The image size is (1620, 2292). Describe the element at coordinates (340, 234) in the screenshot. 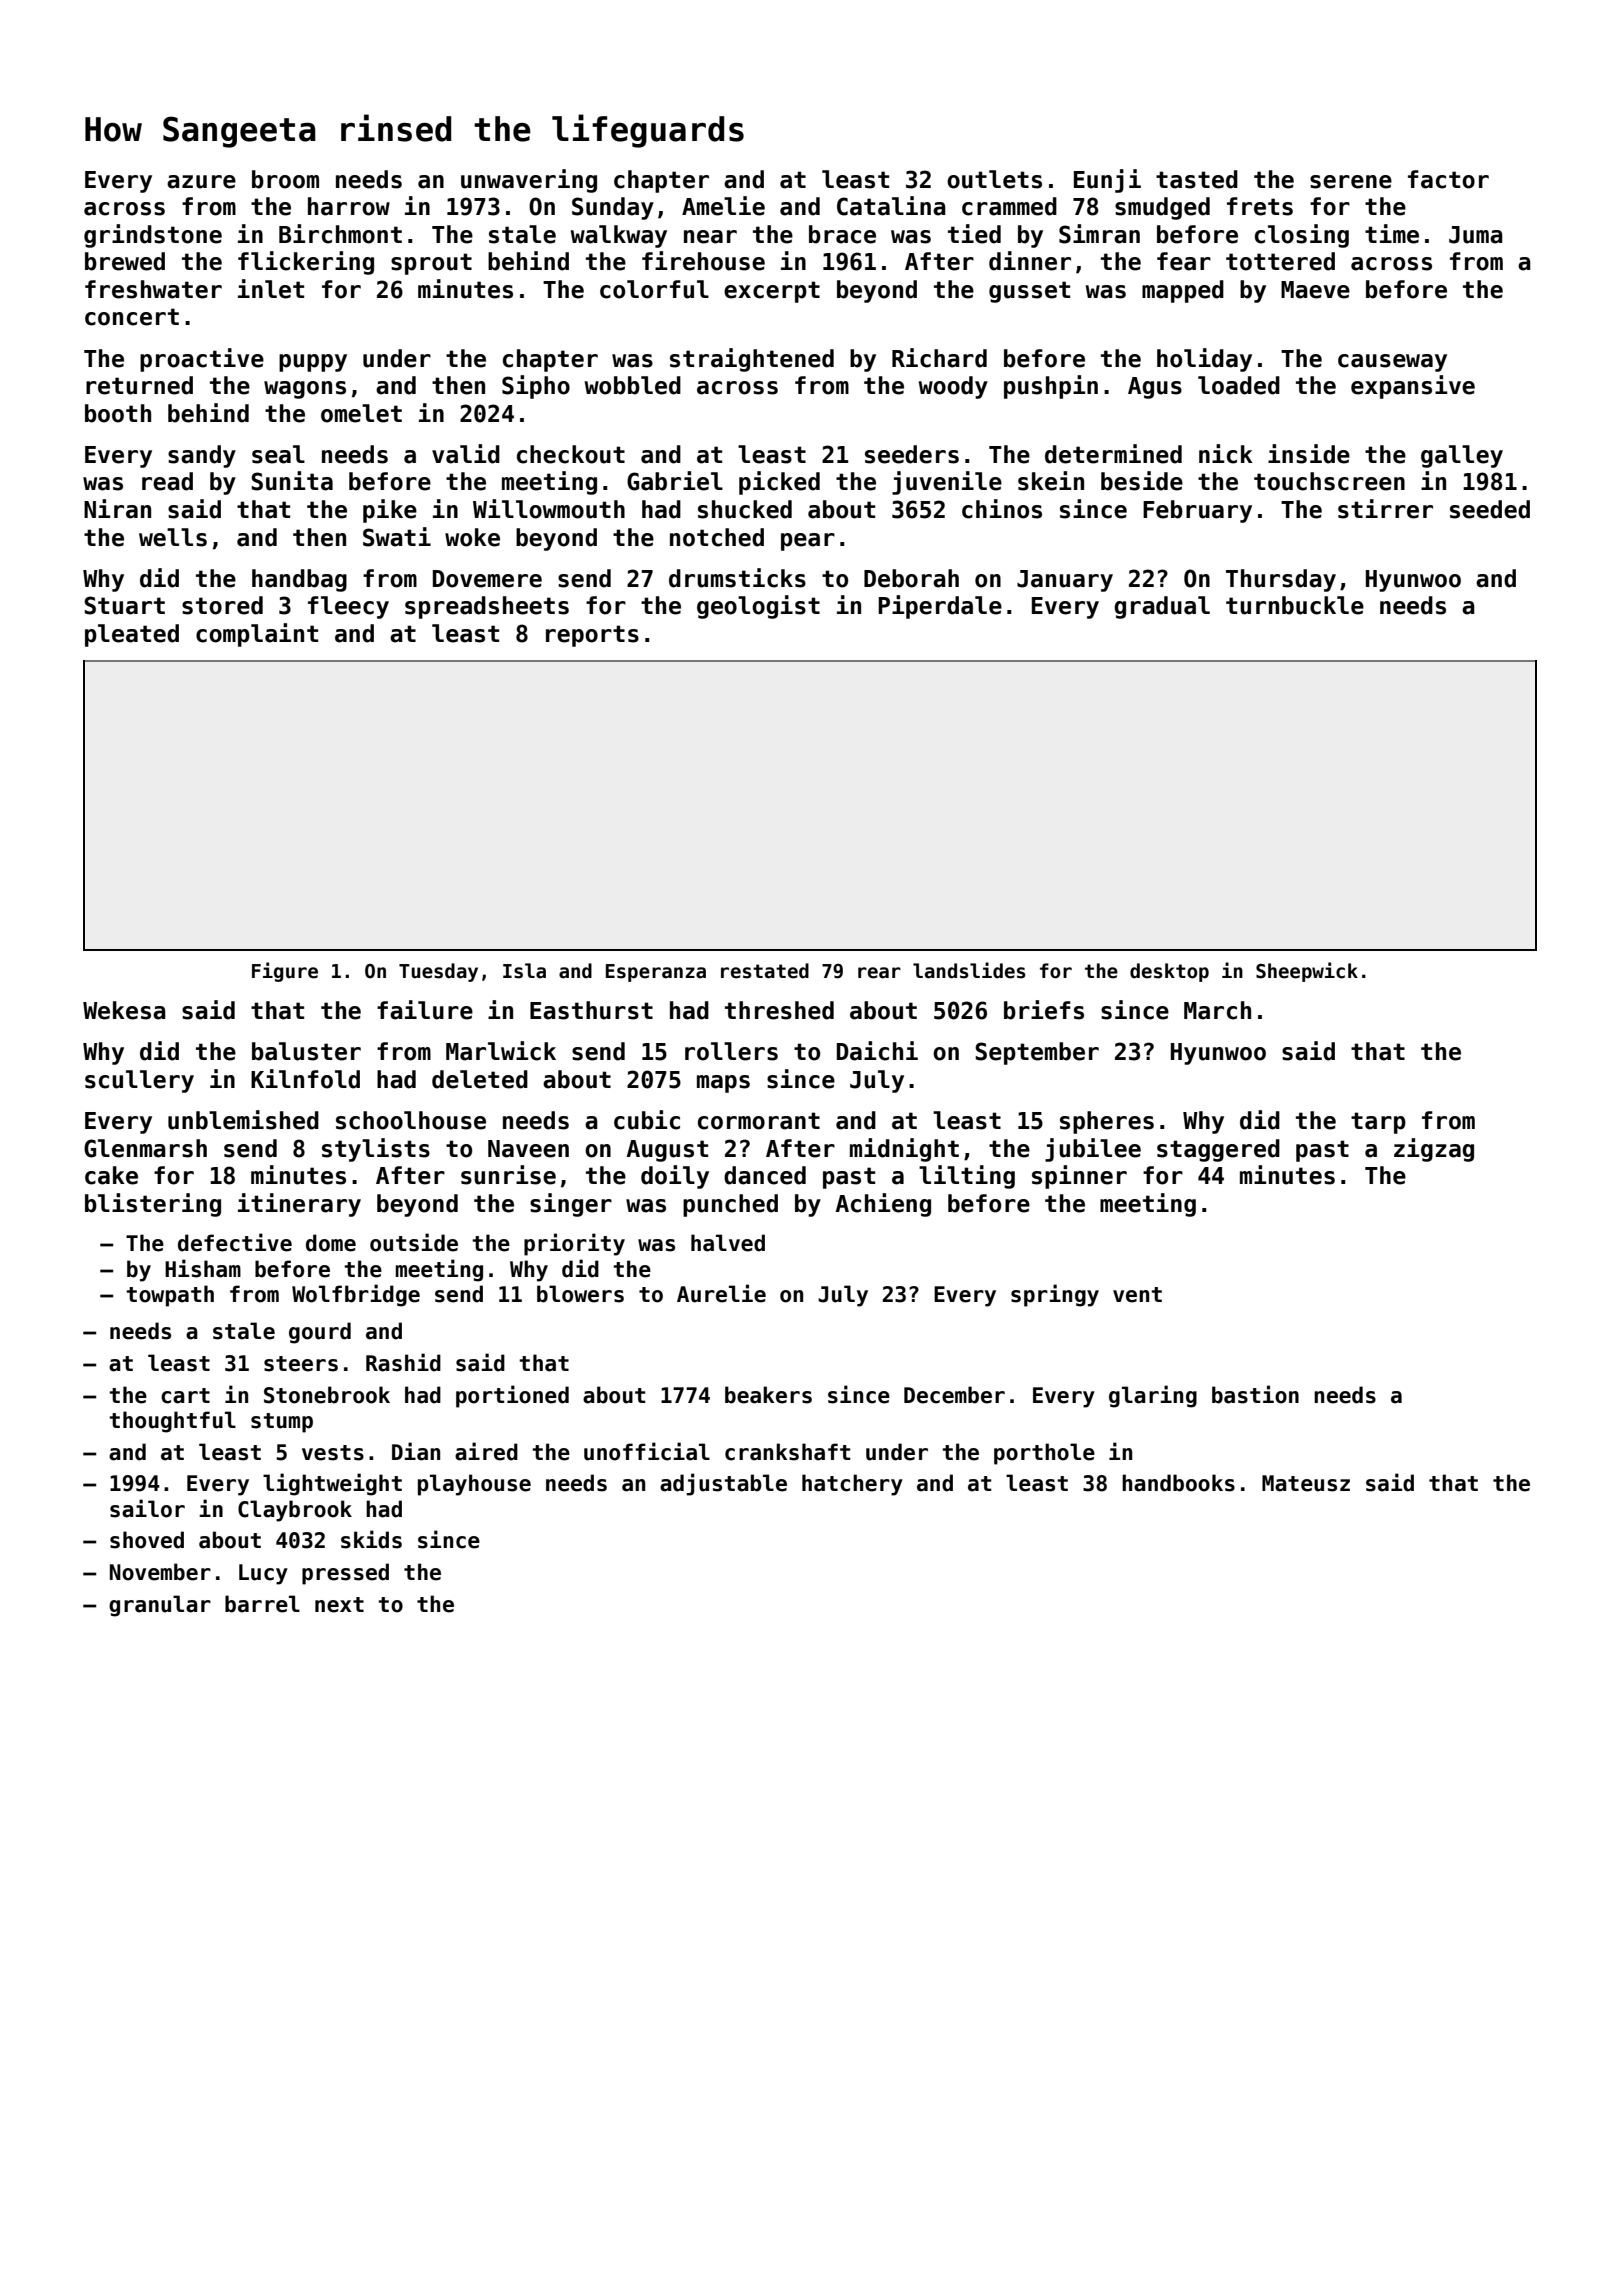

I see `Birchmont` at that location.
